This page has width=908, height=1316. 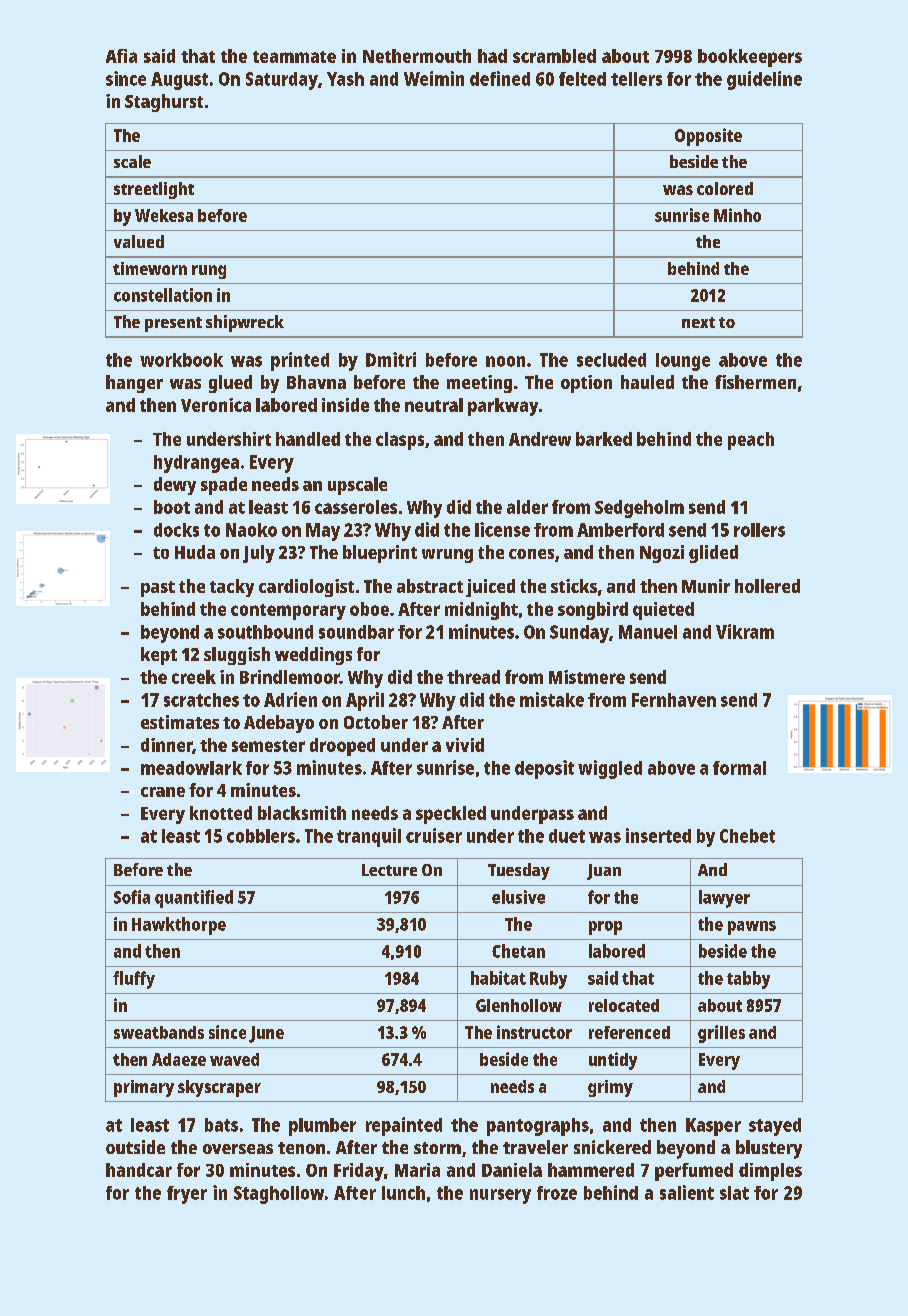 What do you see at coordinates (261, 836) in the page?
I see `cobblers` at bounding box center [261, 836].
